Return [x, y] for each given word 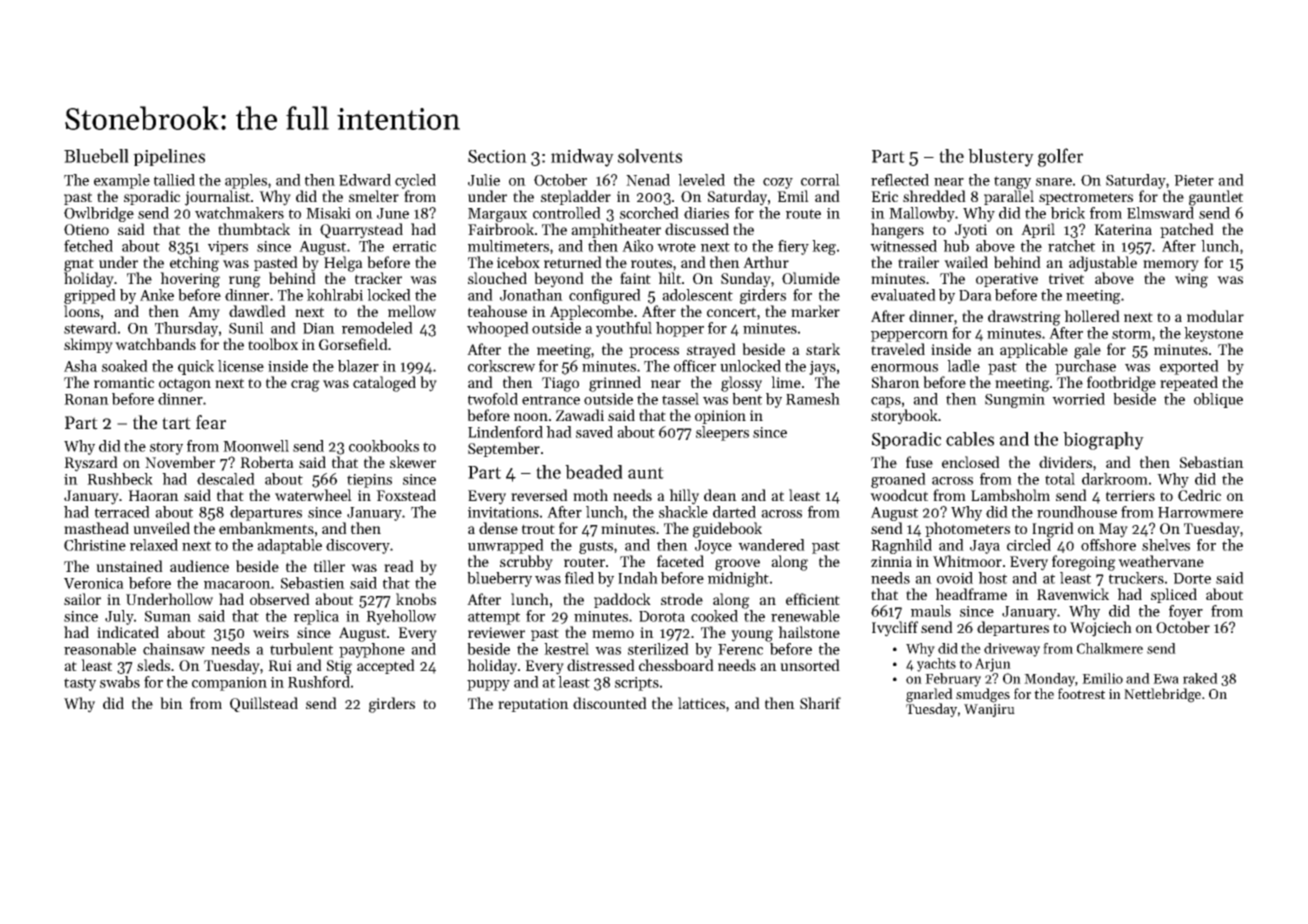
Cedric [1199, 495]
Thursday [186, 329]
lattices [701, 703]
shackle [683, 512]
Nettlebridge [1162, 695]
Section [497, 156]
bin [171, 703]
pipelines [169, 157]
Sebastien [313, 583]
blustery [1001, 158]
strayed [711, 351]
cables [970, 439]
